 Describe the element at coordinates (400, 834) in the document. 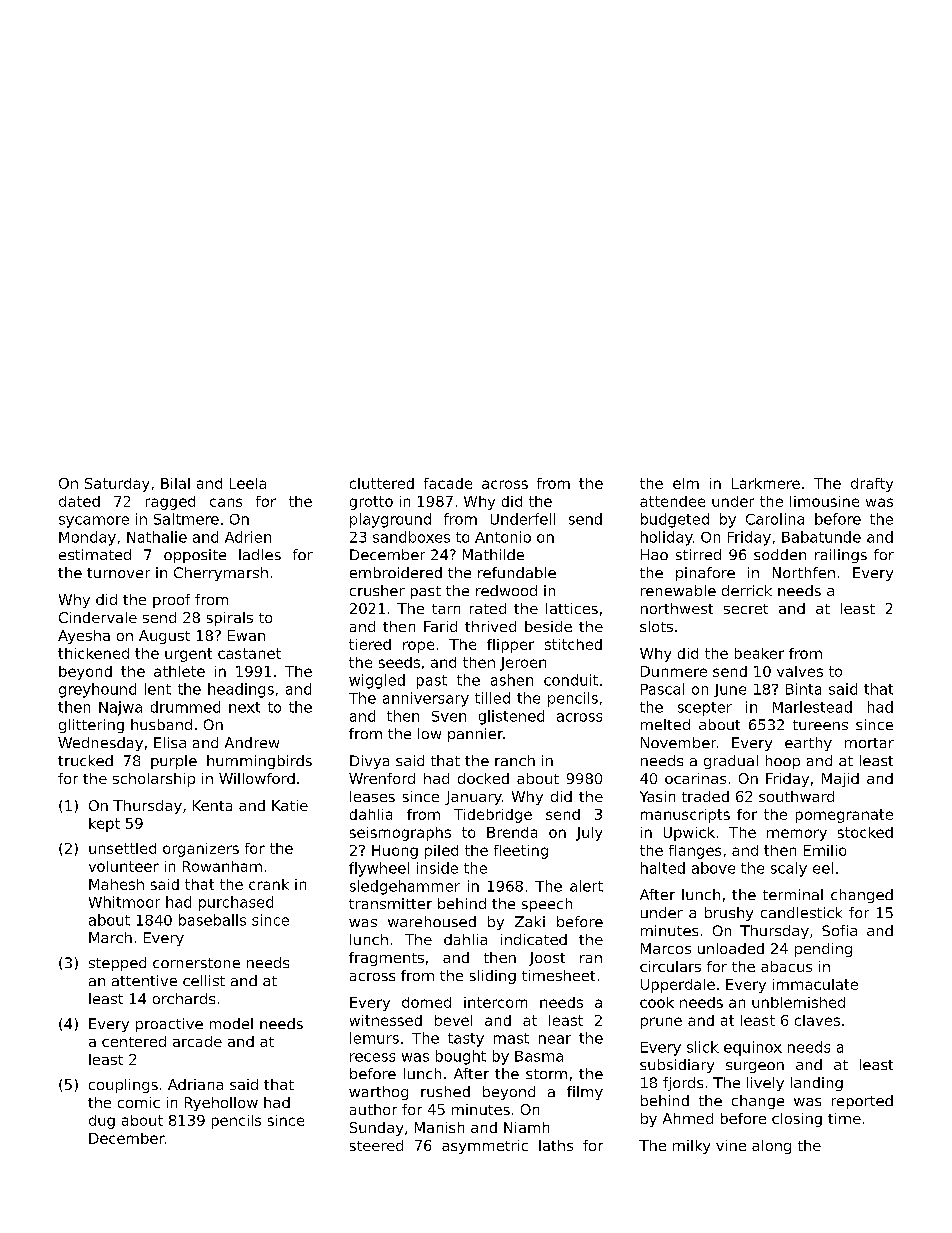

I see `seismographs` at that location.
